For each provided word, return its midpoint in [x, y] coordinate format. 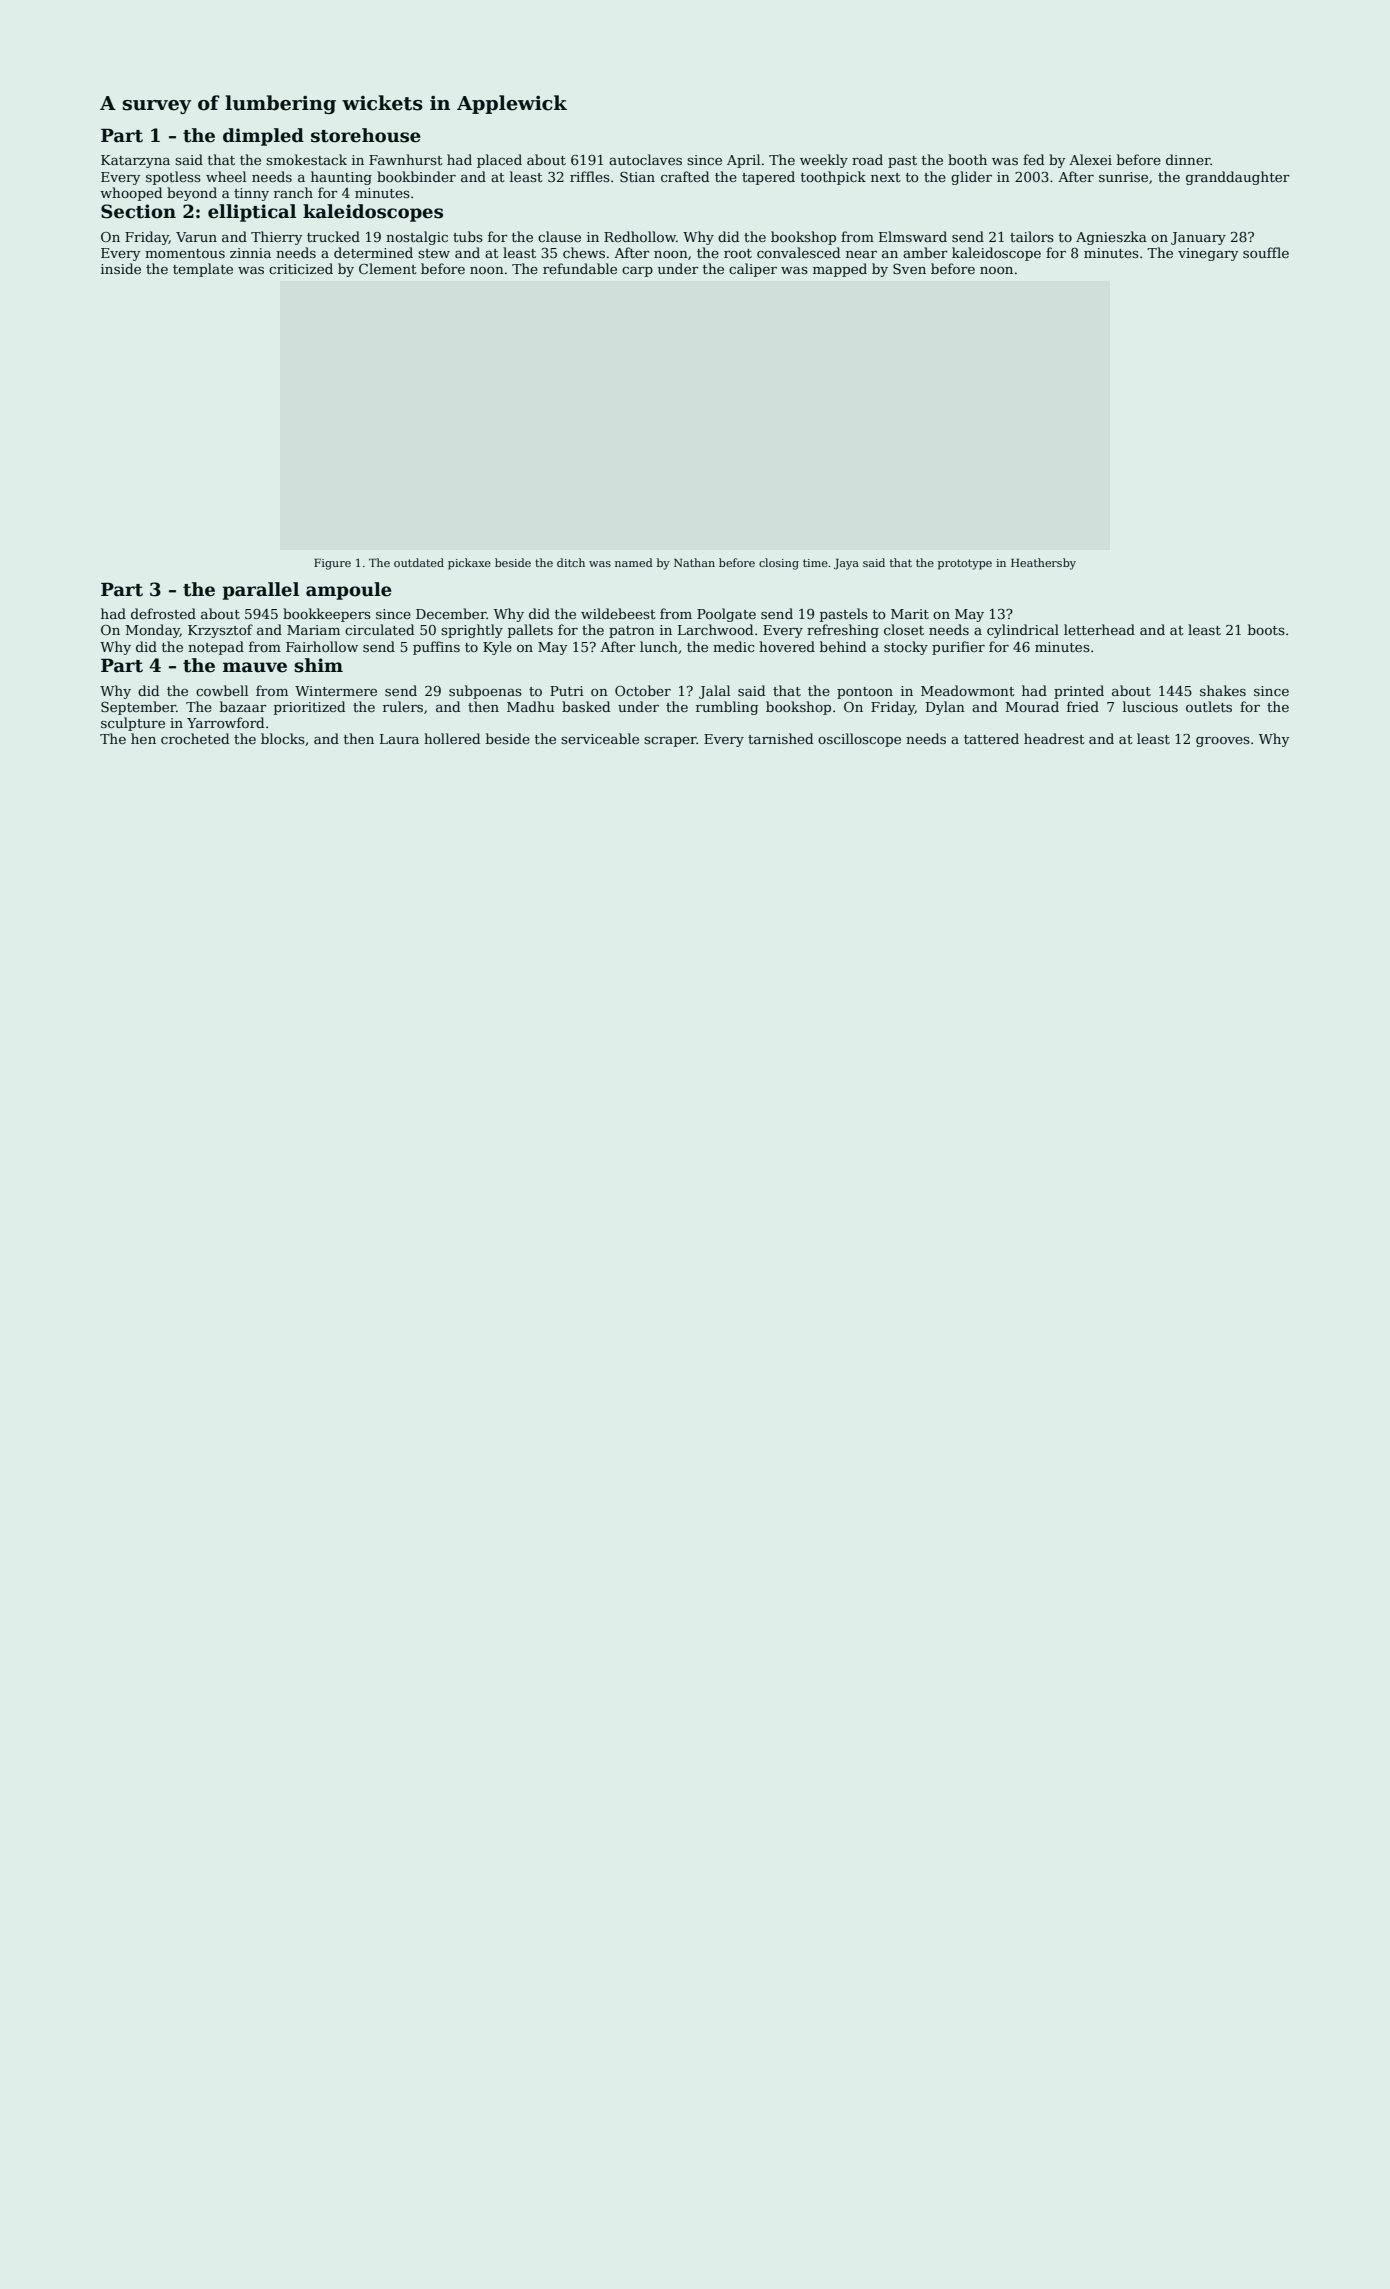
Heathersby [1043, 564]
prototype [965, 564]
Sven [909, 269]
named [634, 562]
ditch [571, 562]
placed [499, 161]
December [451, 613]
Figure [332, 564]
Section [138, 211]
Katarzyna [135, 161]
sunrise [1123, 177]
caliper [753, 270]
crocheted [195, 738]
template [203, 270]
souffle [1266, 252]
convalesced [798, 252]
